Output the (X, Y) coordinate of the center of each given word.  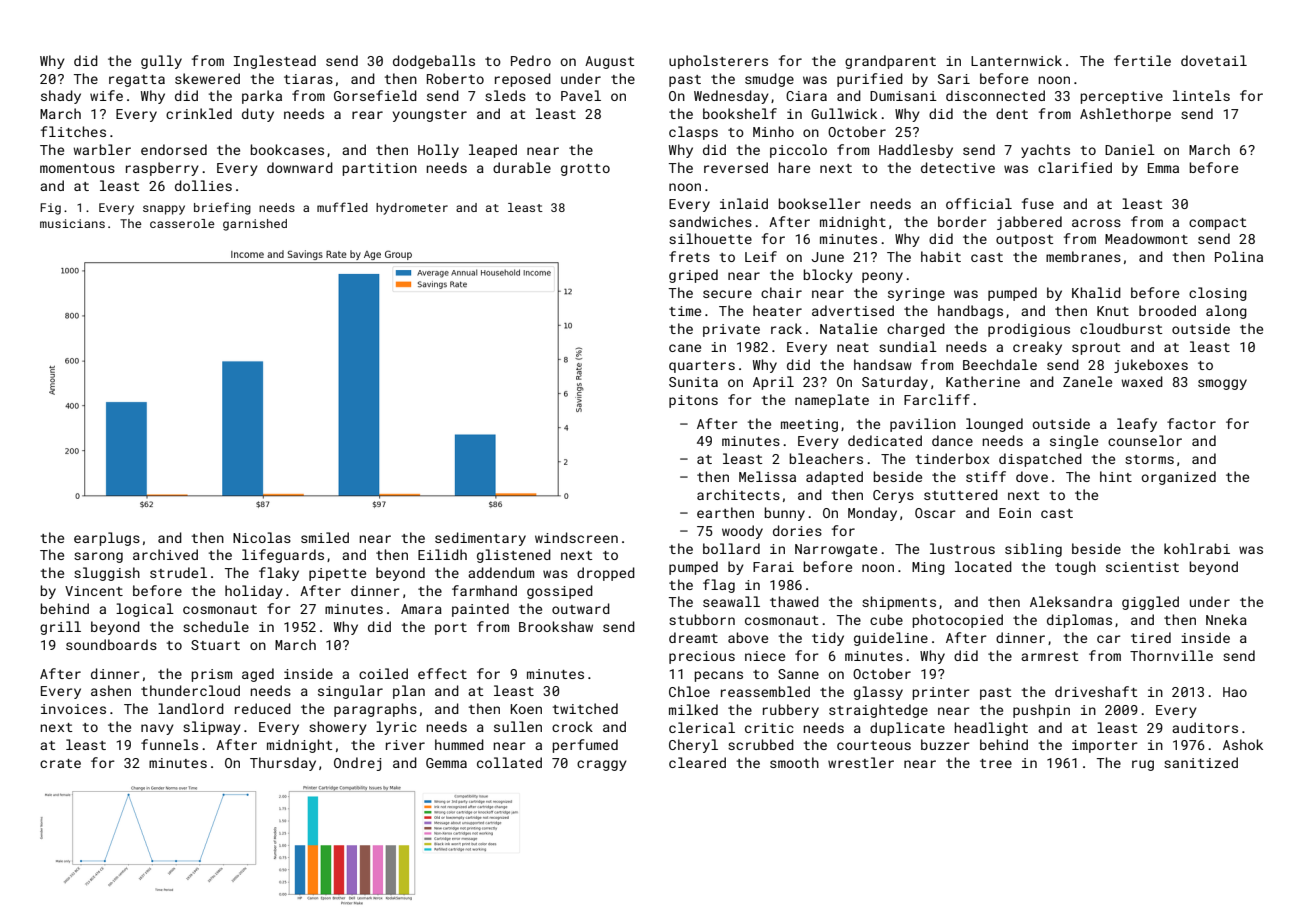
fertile (1142, 60)
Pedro (531, 60)
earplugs (107, 539)
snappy (164, 210)
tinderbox (952, 458)
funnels (169, 744)
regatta (137, 81)
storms (1149, 459)
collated (509, 762)
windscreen (576, 537)
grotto (585, 170)
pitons (693, 401)
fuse (1038, 203)
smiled (325, 537)
